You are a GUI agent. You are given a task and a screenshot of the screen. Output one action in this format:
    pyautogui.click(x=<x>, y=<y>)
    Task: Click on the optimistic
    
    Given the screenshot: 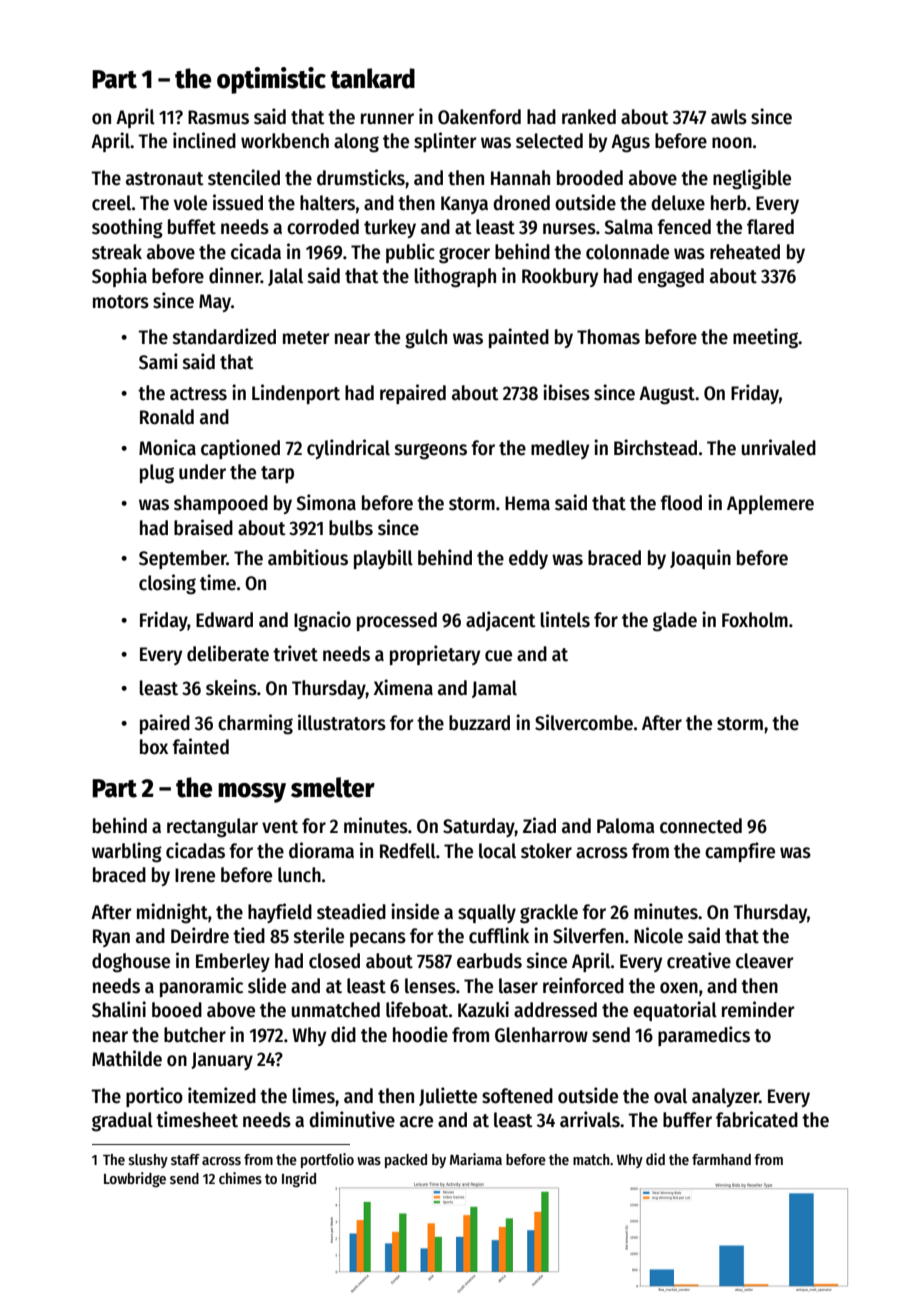 What is the action you would take?
    pyautogui.click(x=271, y=80)
